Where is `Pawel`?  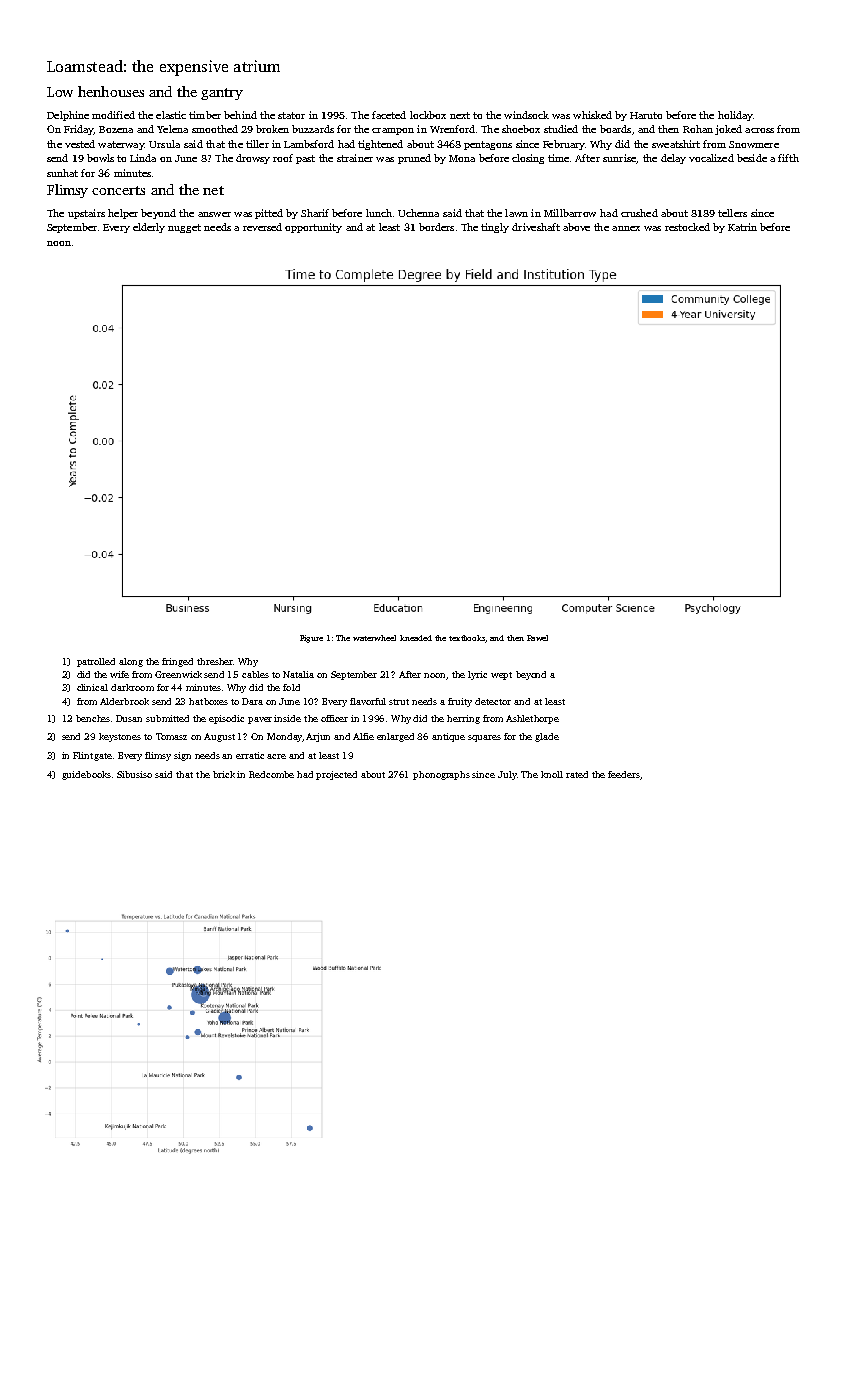
Pawel is located at coordinates (537, 638).
